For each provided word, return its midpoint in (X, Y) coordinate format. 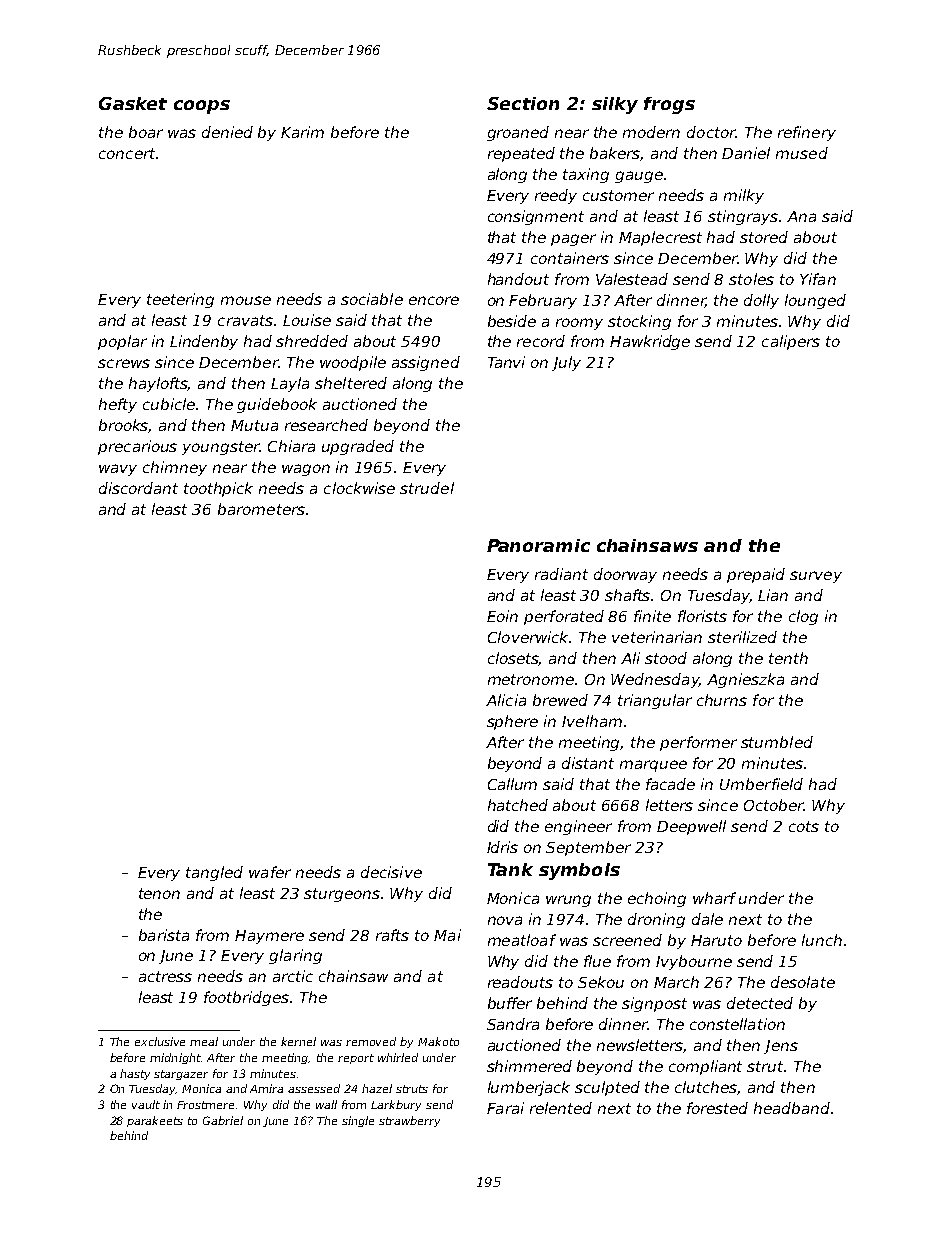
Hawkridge (650, 342)
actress (165, 976)
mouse (246, 300)
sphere (512, 722)
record (541, 341)
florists (702, 616)
